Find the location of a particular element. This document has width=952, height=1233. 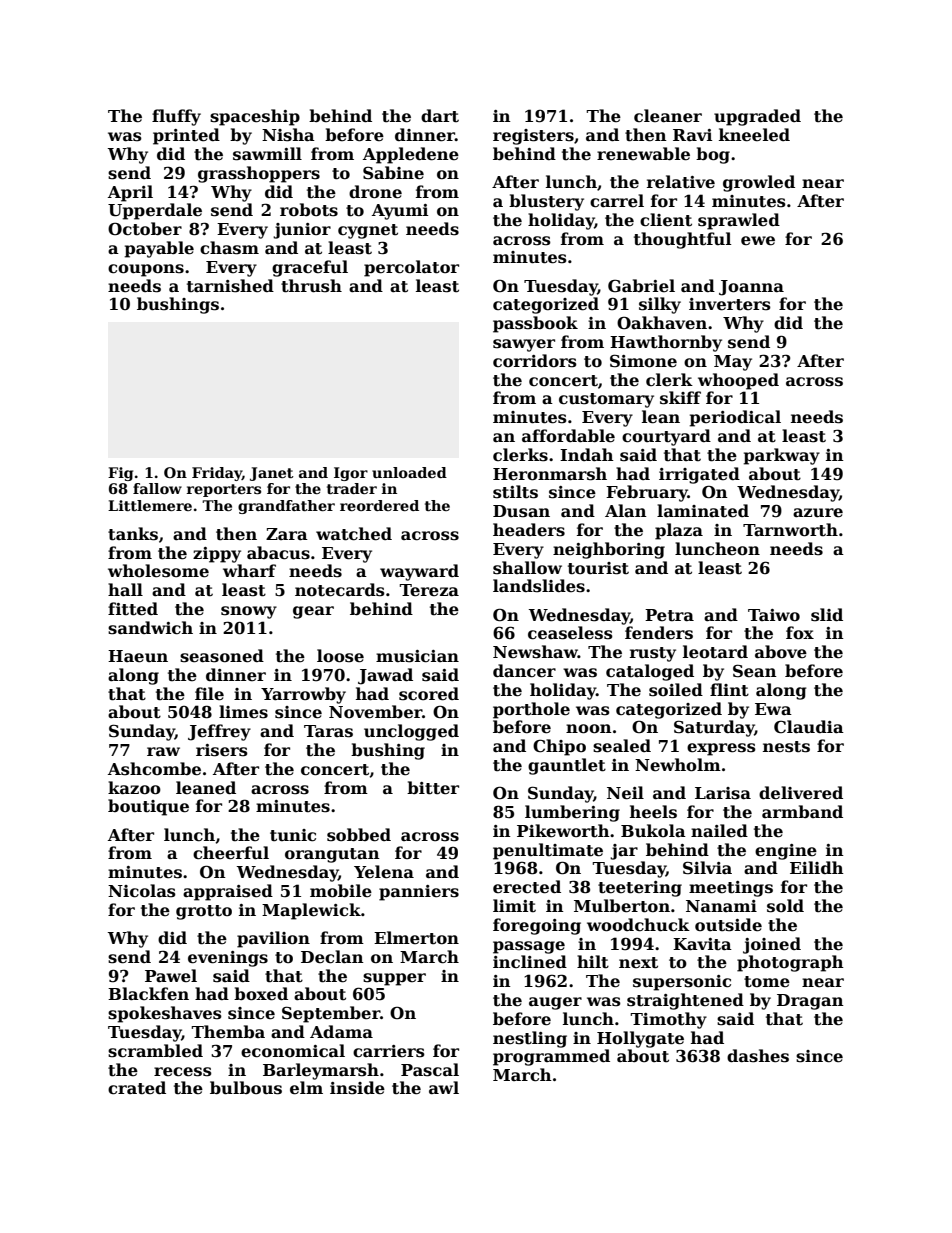

thrush is located at coordinates (311, 286).
